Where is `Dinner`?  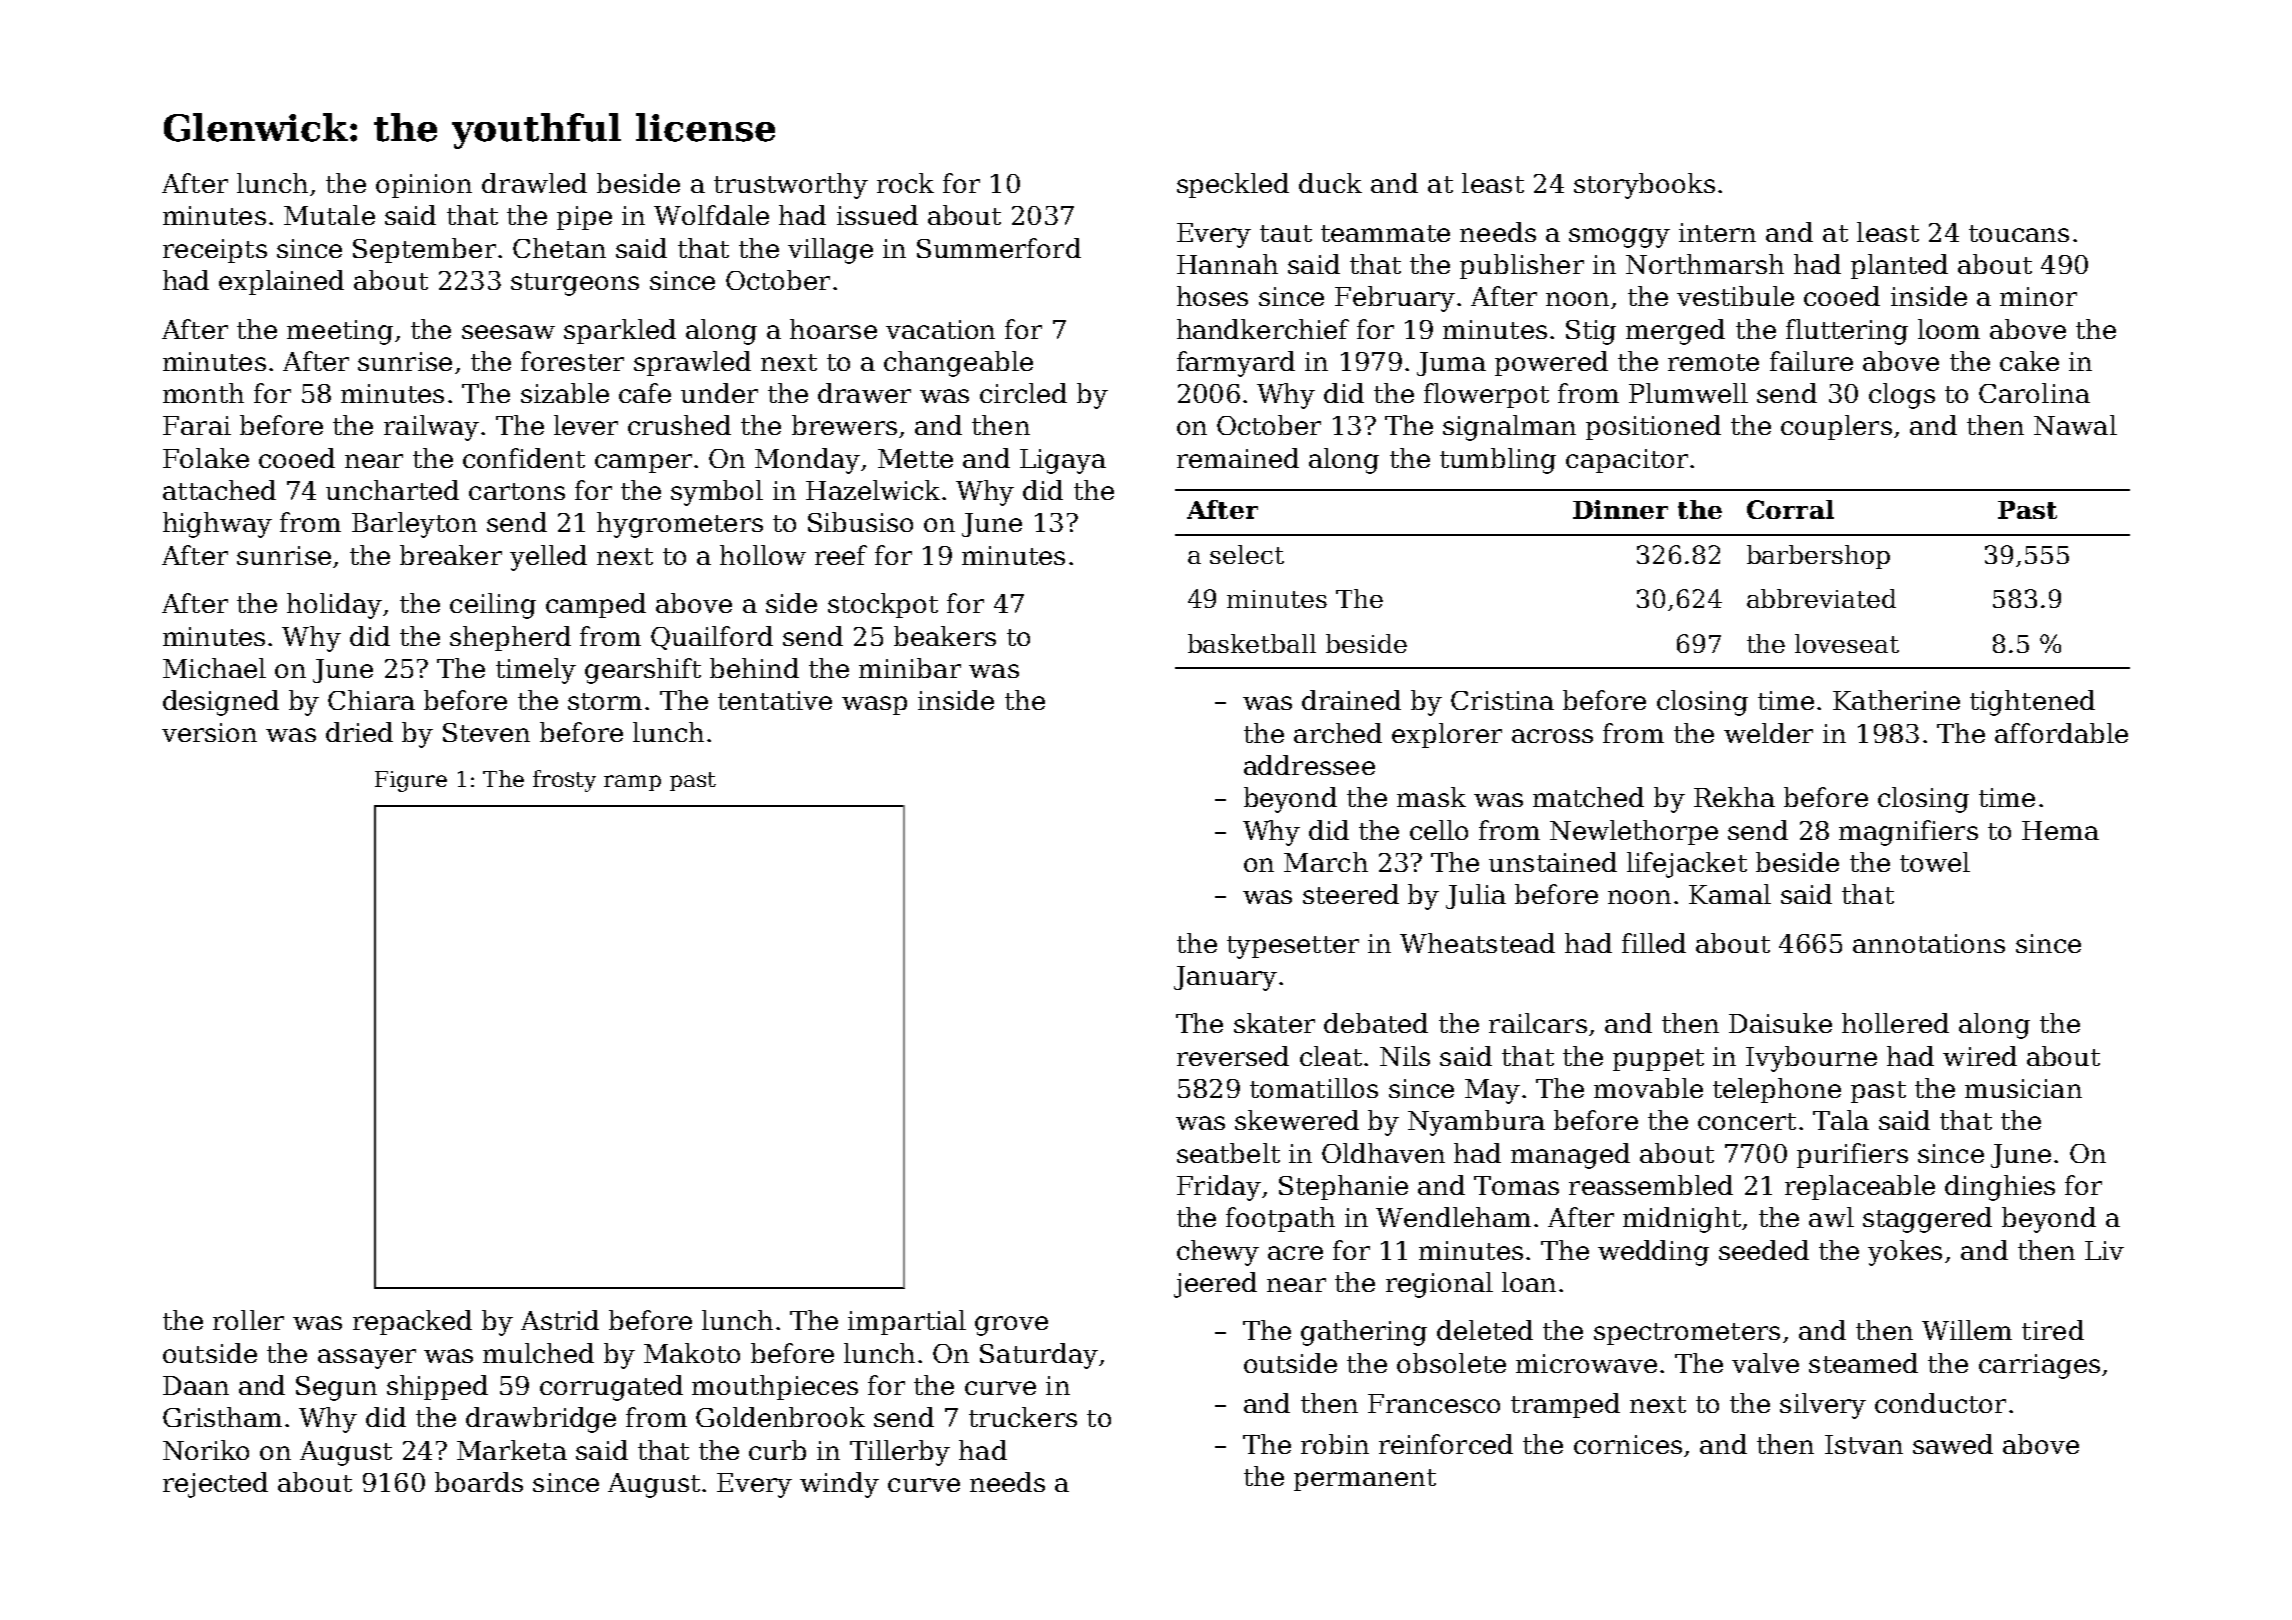
Dinner is located at coordinates (1620, 509).
